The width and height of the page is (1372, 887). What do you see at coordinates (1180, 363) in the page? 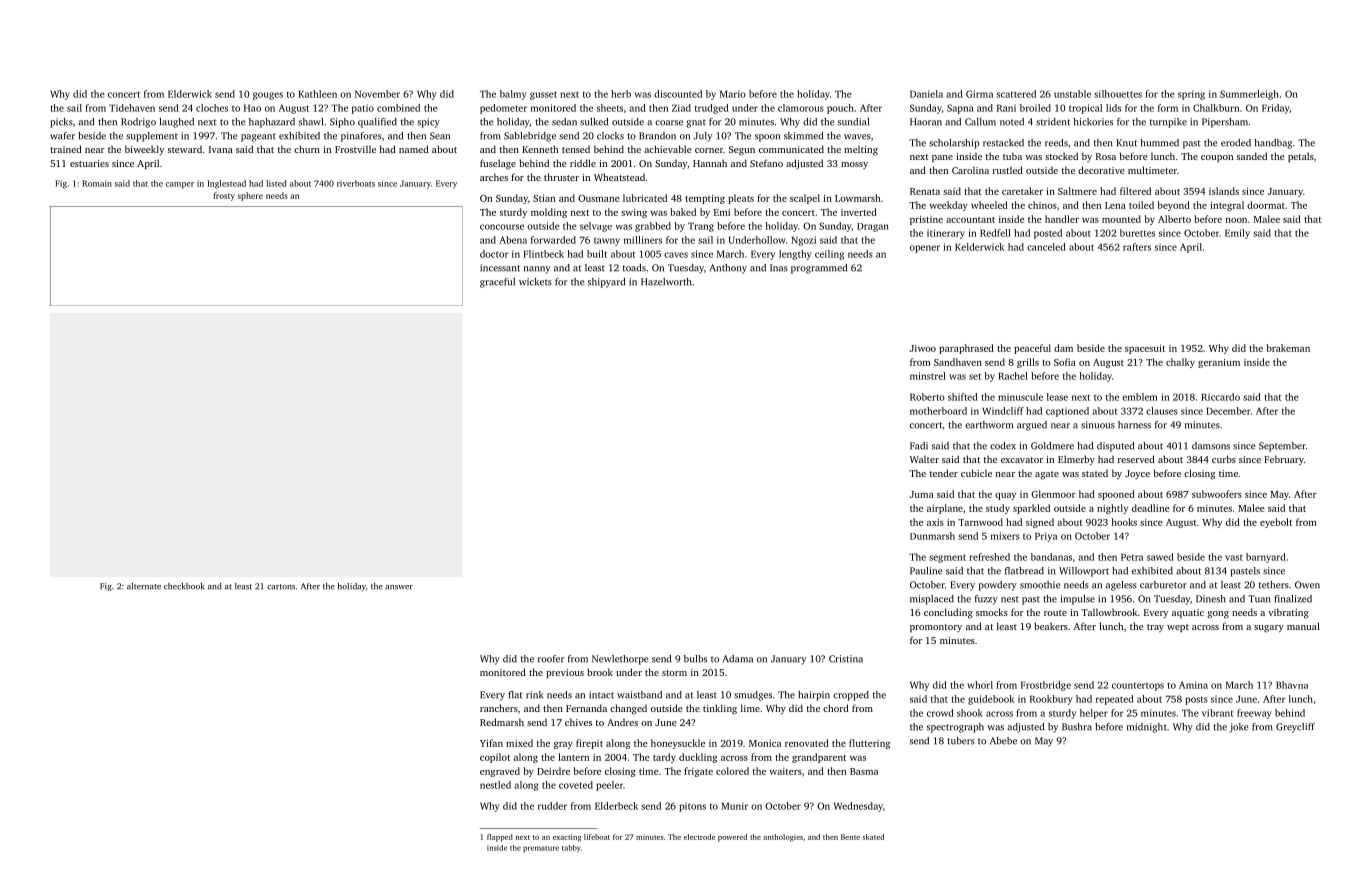
I see `chalky` at bounding box center [1180, 363].
